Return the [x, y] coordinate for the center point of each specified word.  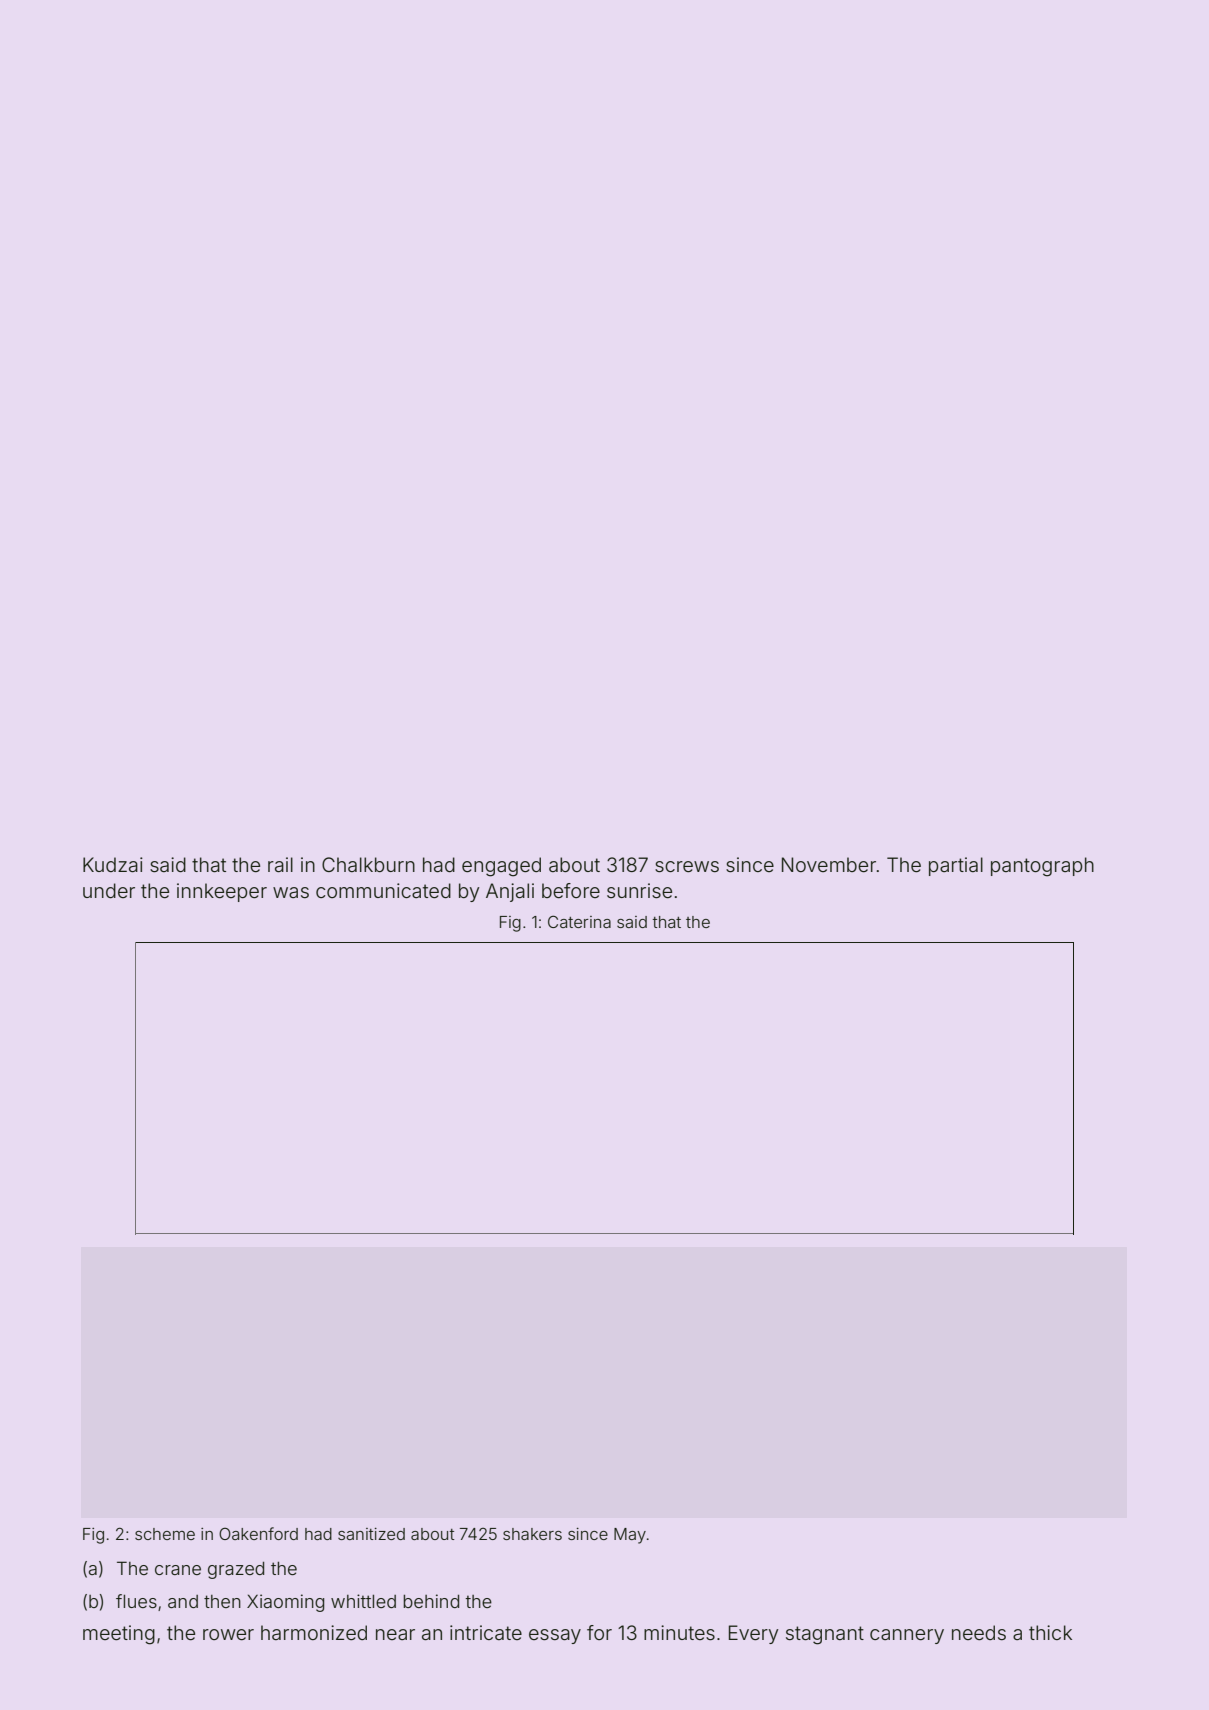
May [630, 1536]
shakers [532, 1534]
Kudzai [113, 864]
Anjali [510, 892]
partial [956, 866]
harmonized [314, 1632]
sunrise [639, 890]
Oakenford [258, 1533]
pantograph [1042, 867]
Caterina [579, 921]
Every [753, 1634]
